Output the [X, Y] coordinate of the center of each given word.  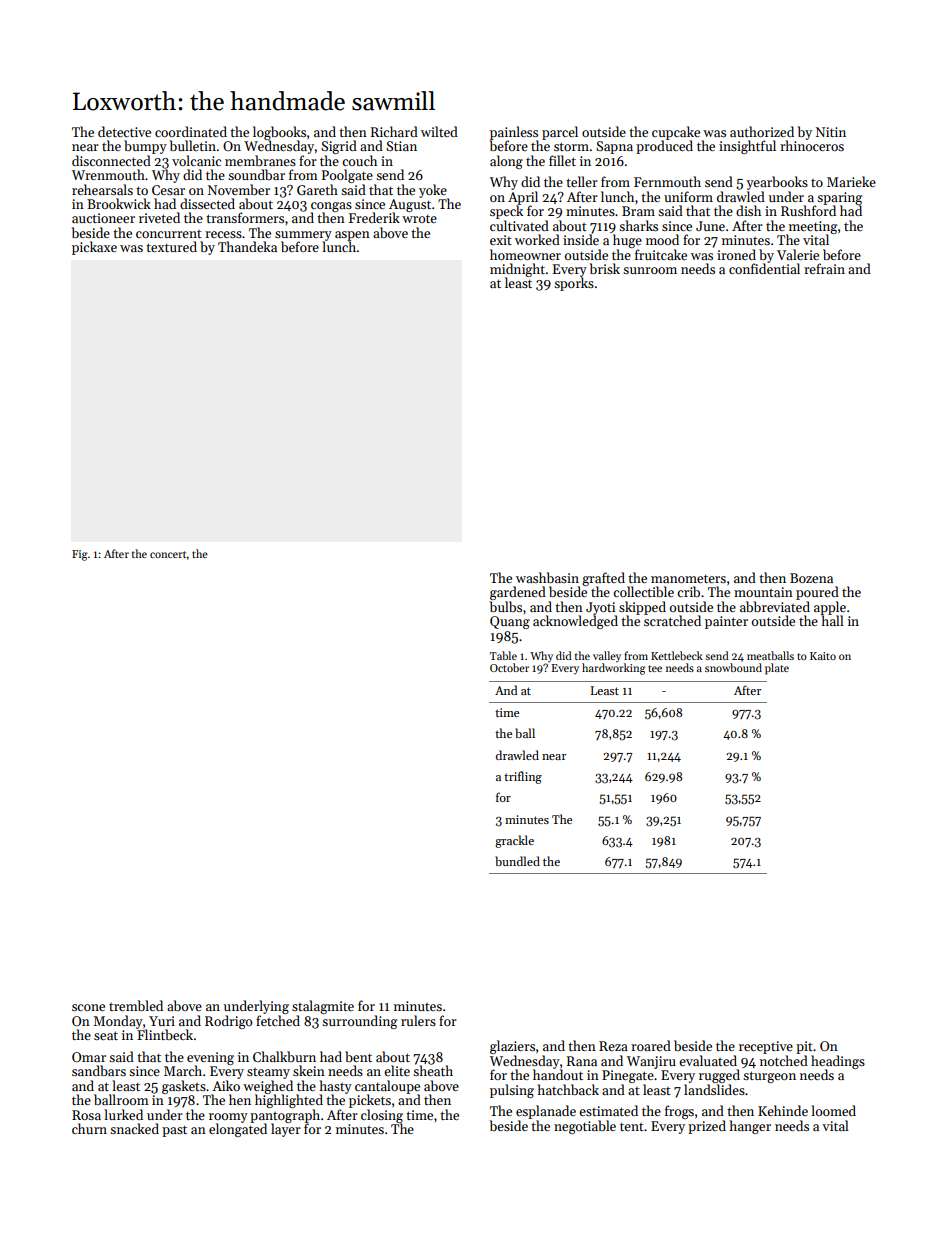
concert [168, 554]
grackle [514, 841]
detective [124, 131]
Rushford [808, 210]
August [410, 206]
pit [804, 1047]
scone [88, 1007]
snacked [134, 1128]
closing [382, 1116]
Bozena [811, 578]
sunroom [650, 270]
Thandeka [247, 246]
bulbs [506, 606]
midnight [517, 270]
